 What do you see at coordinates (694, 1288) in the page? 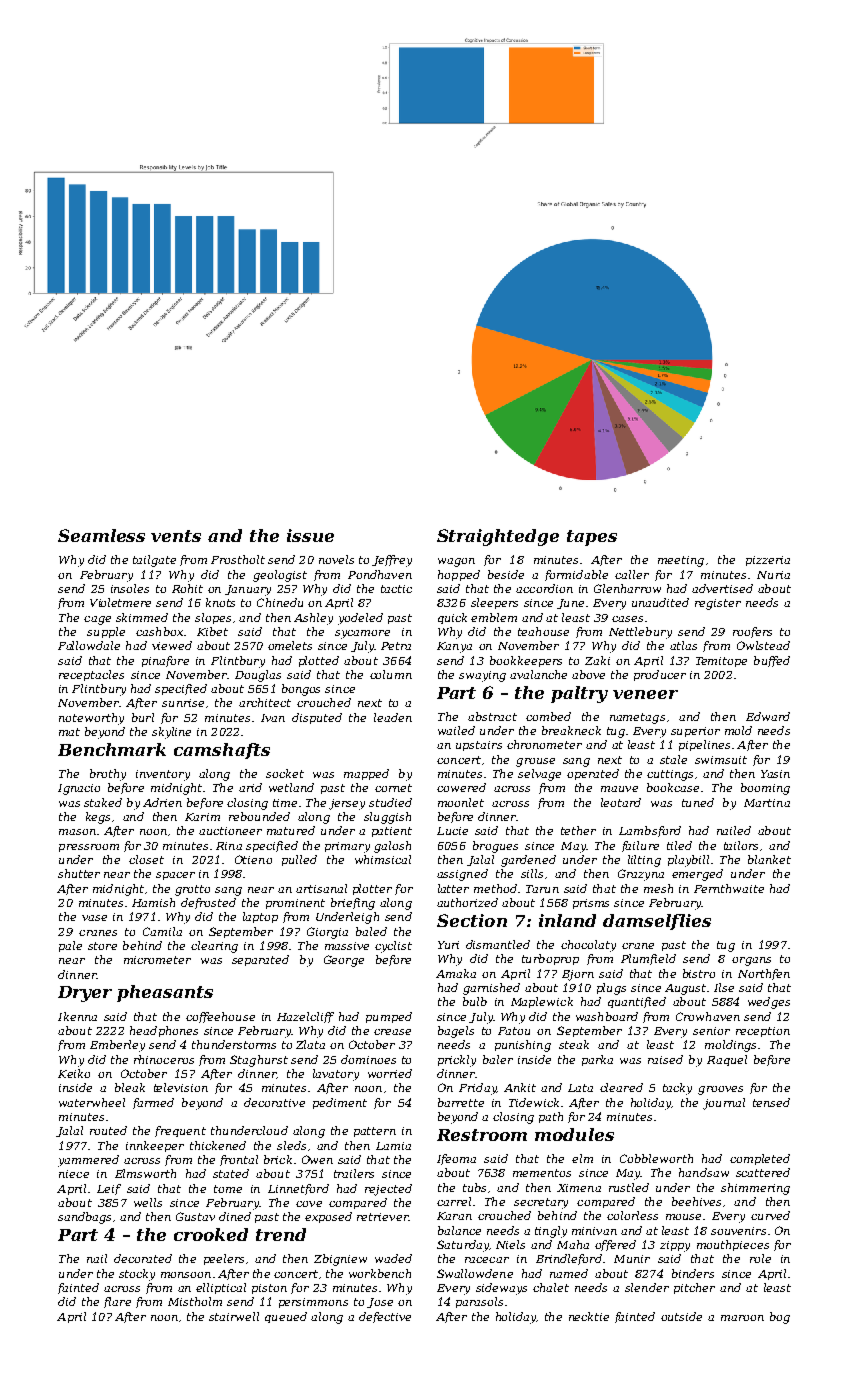
I see `pitcher` at bounding box center [694, 1288].
